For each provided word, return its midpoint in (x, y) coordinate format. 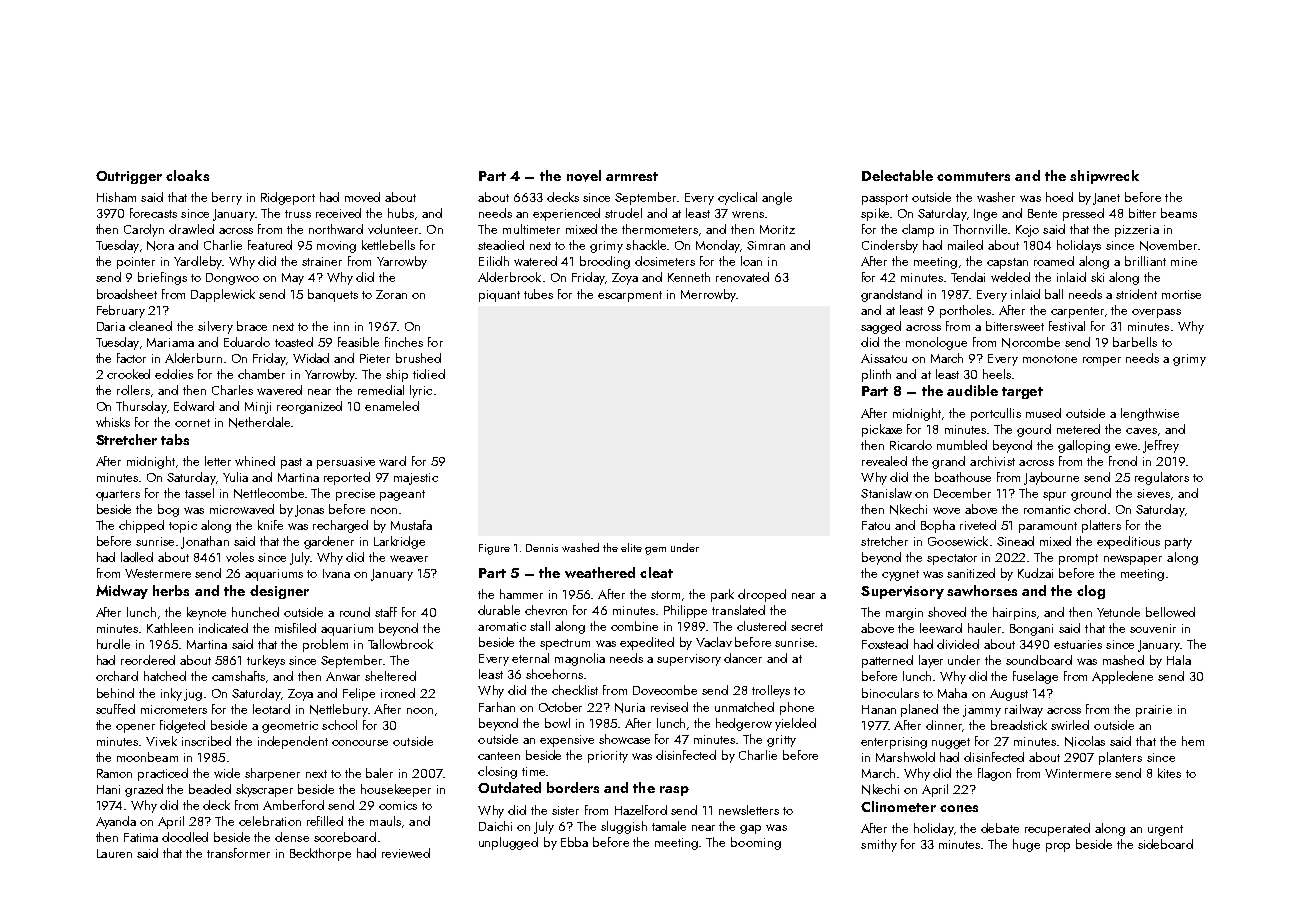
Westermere (158, 573)
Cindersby (890, 246)
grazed (144, 790)
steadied (501, 245)
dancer (743, 658)
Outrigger (129, 177)
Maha (952, 693)
